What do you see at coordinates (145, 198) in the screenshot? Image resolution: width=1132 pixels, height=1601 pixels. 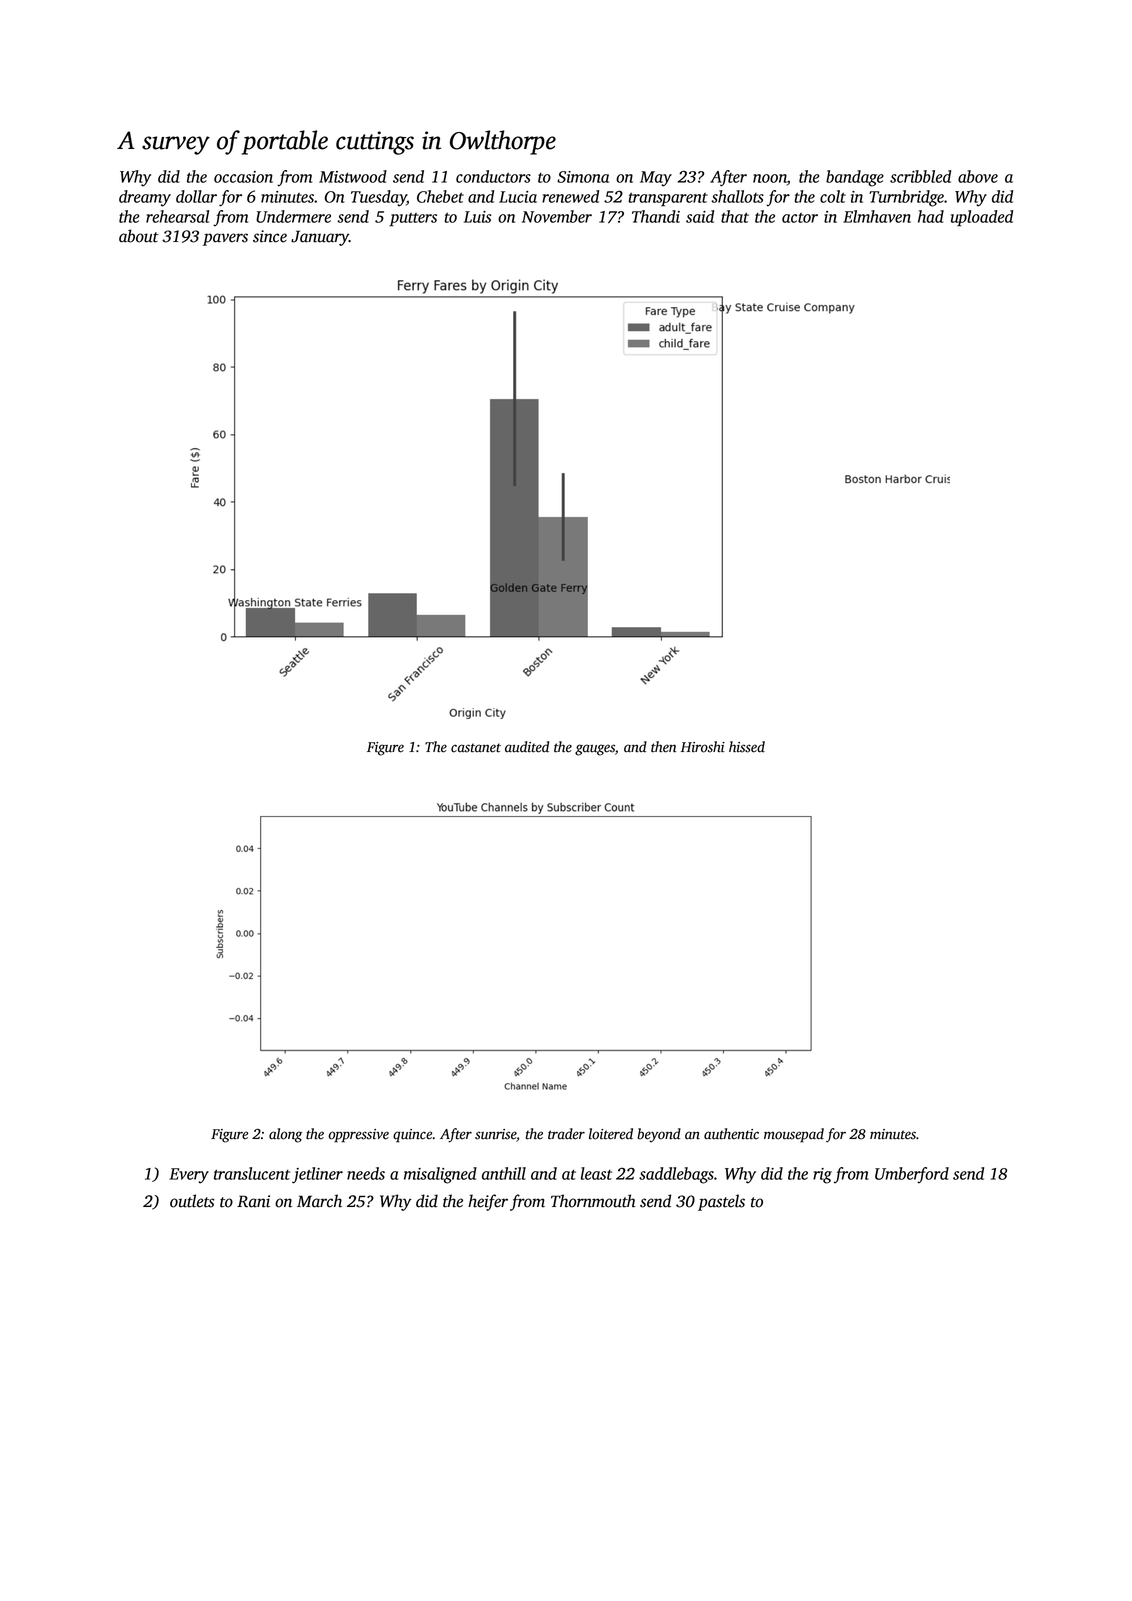 I see `dreamy` at bounding box center [145, 198].
